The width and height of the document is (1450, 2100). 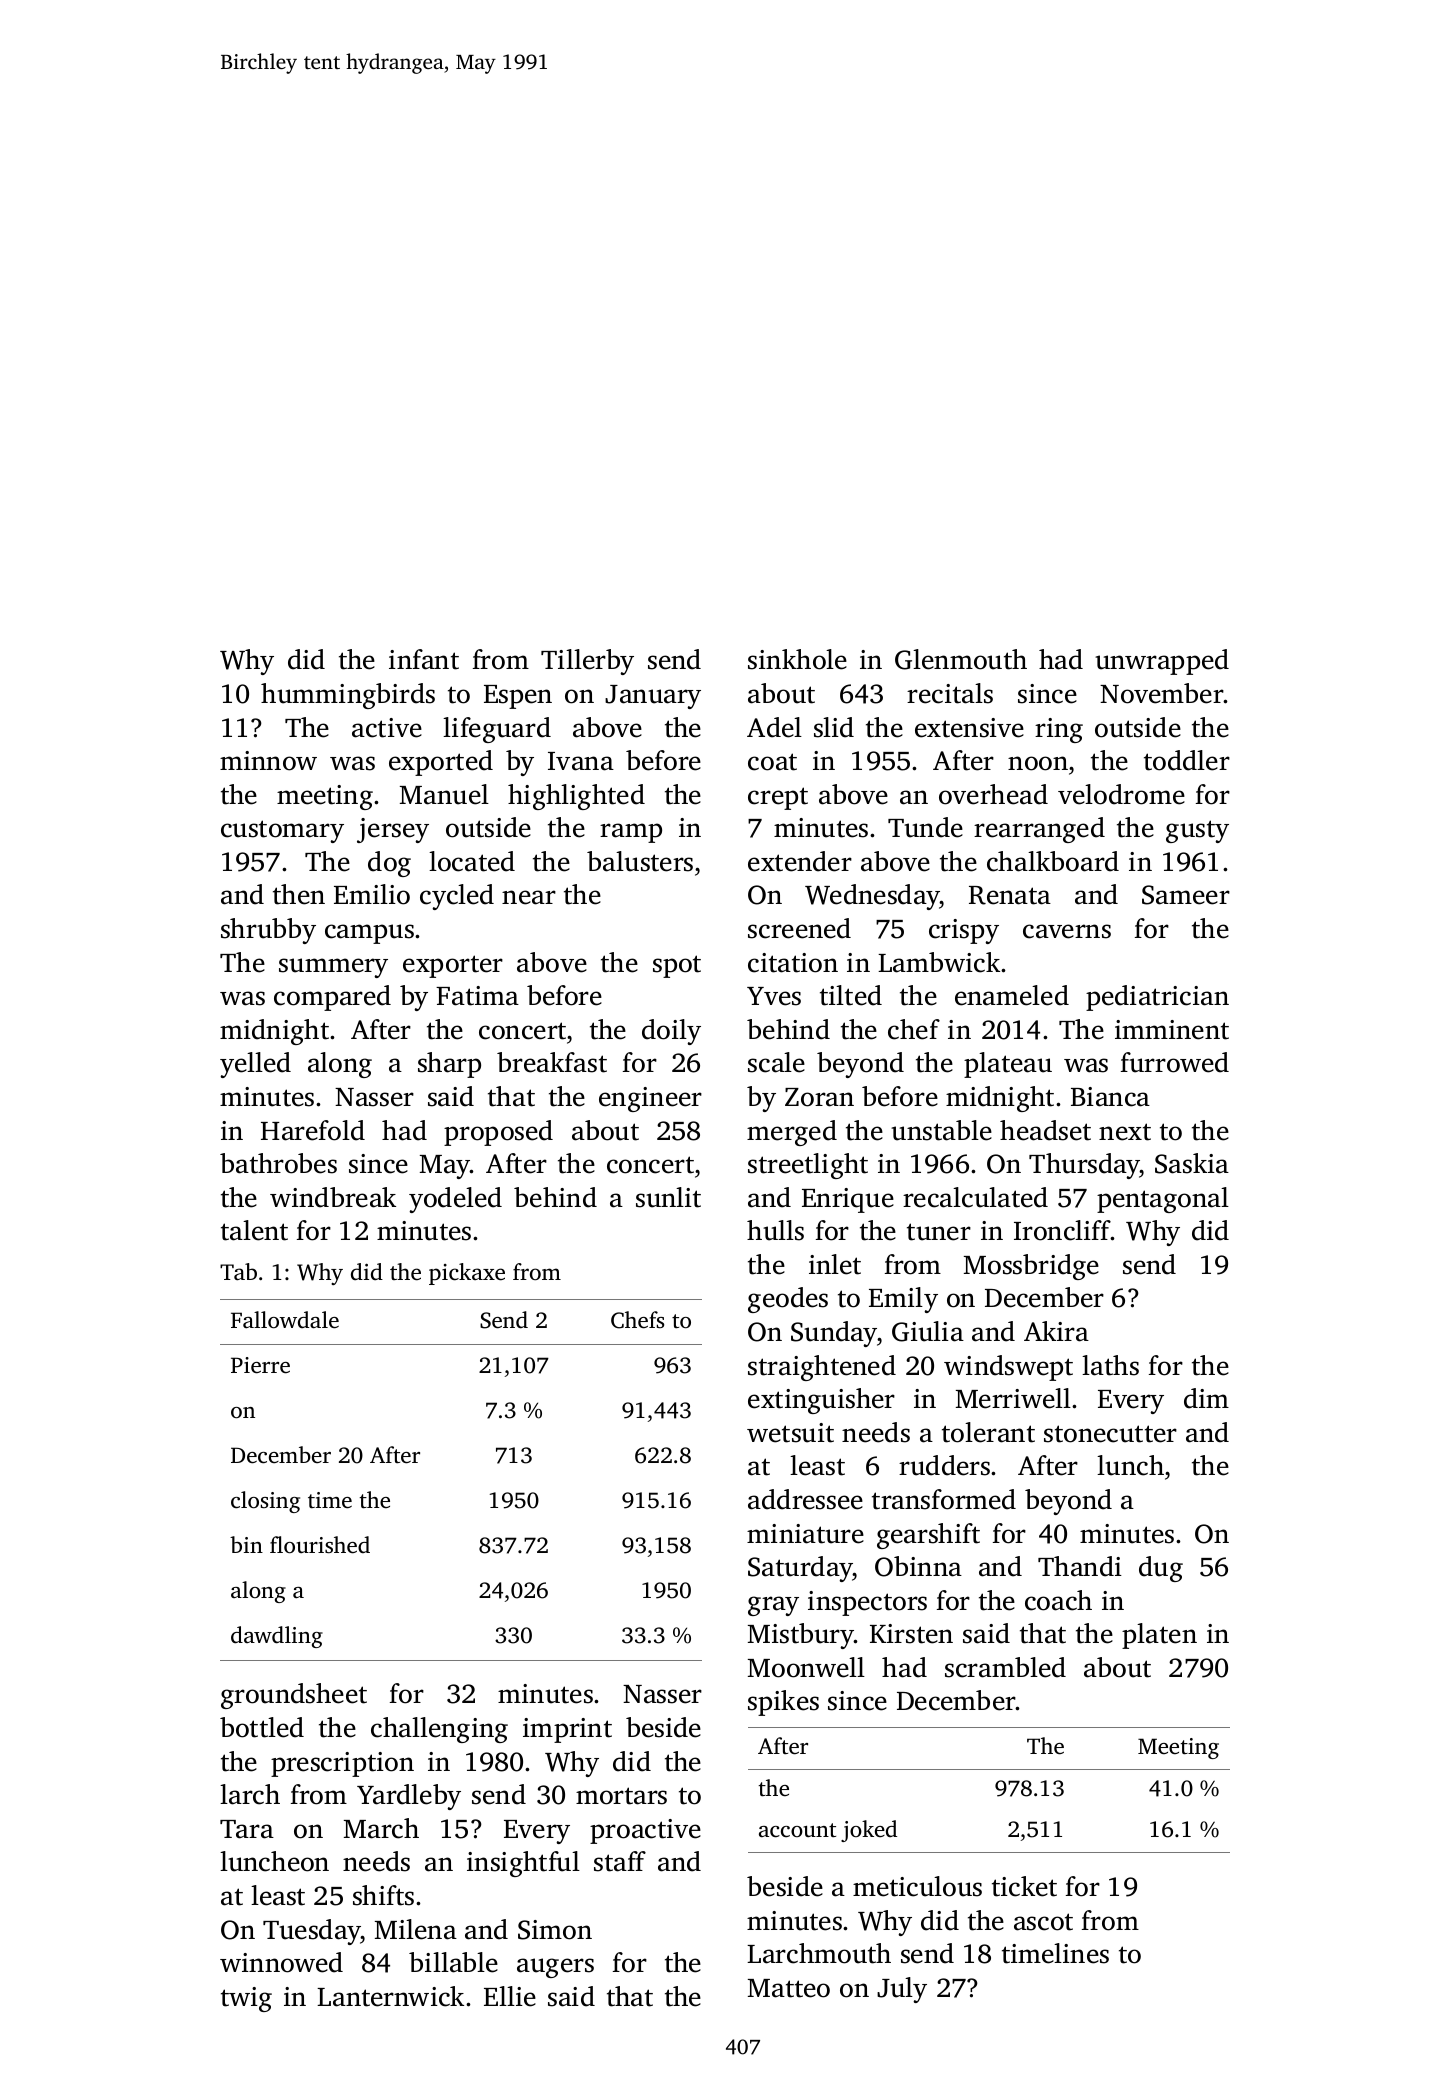 What do you see at coordinates (348, 696) in the document?
I see `hummingbirds` at bounding box center [348, 696].
